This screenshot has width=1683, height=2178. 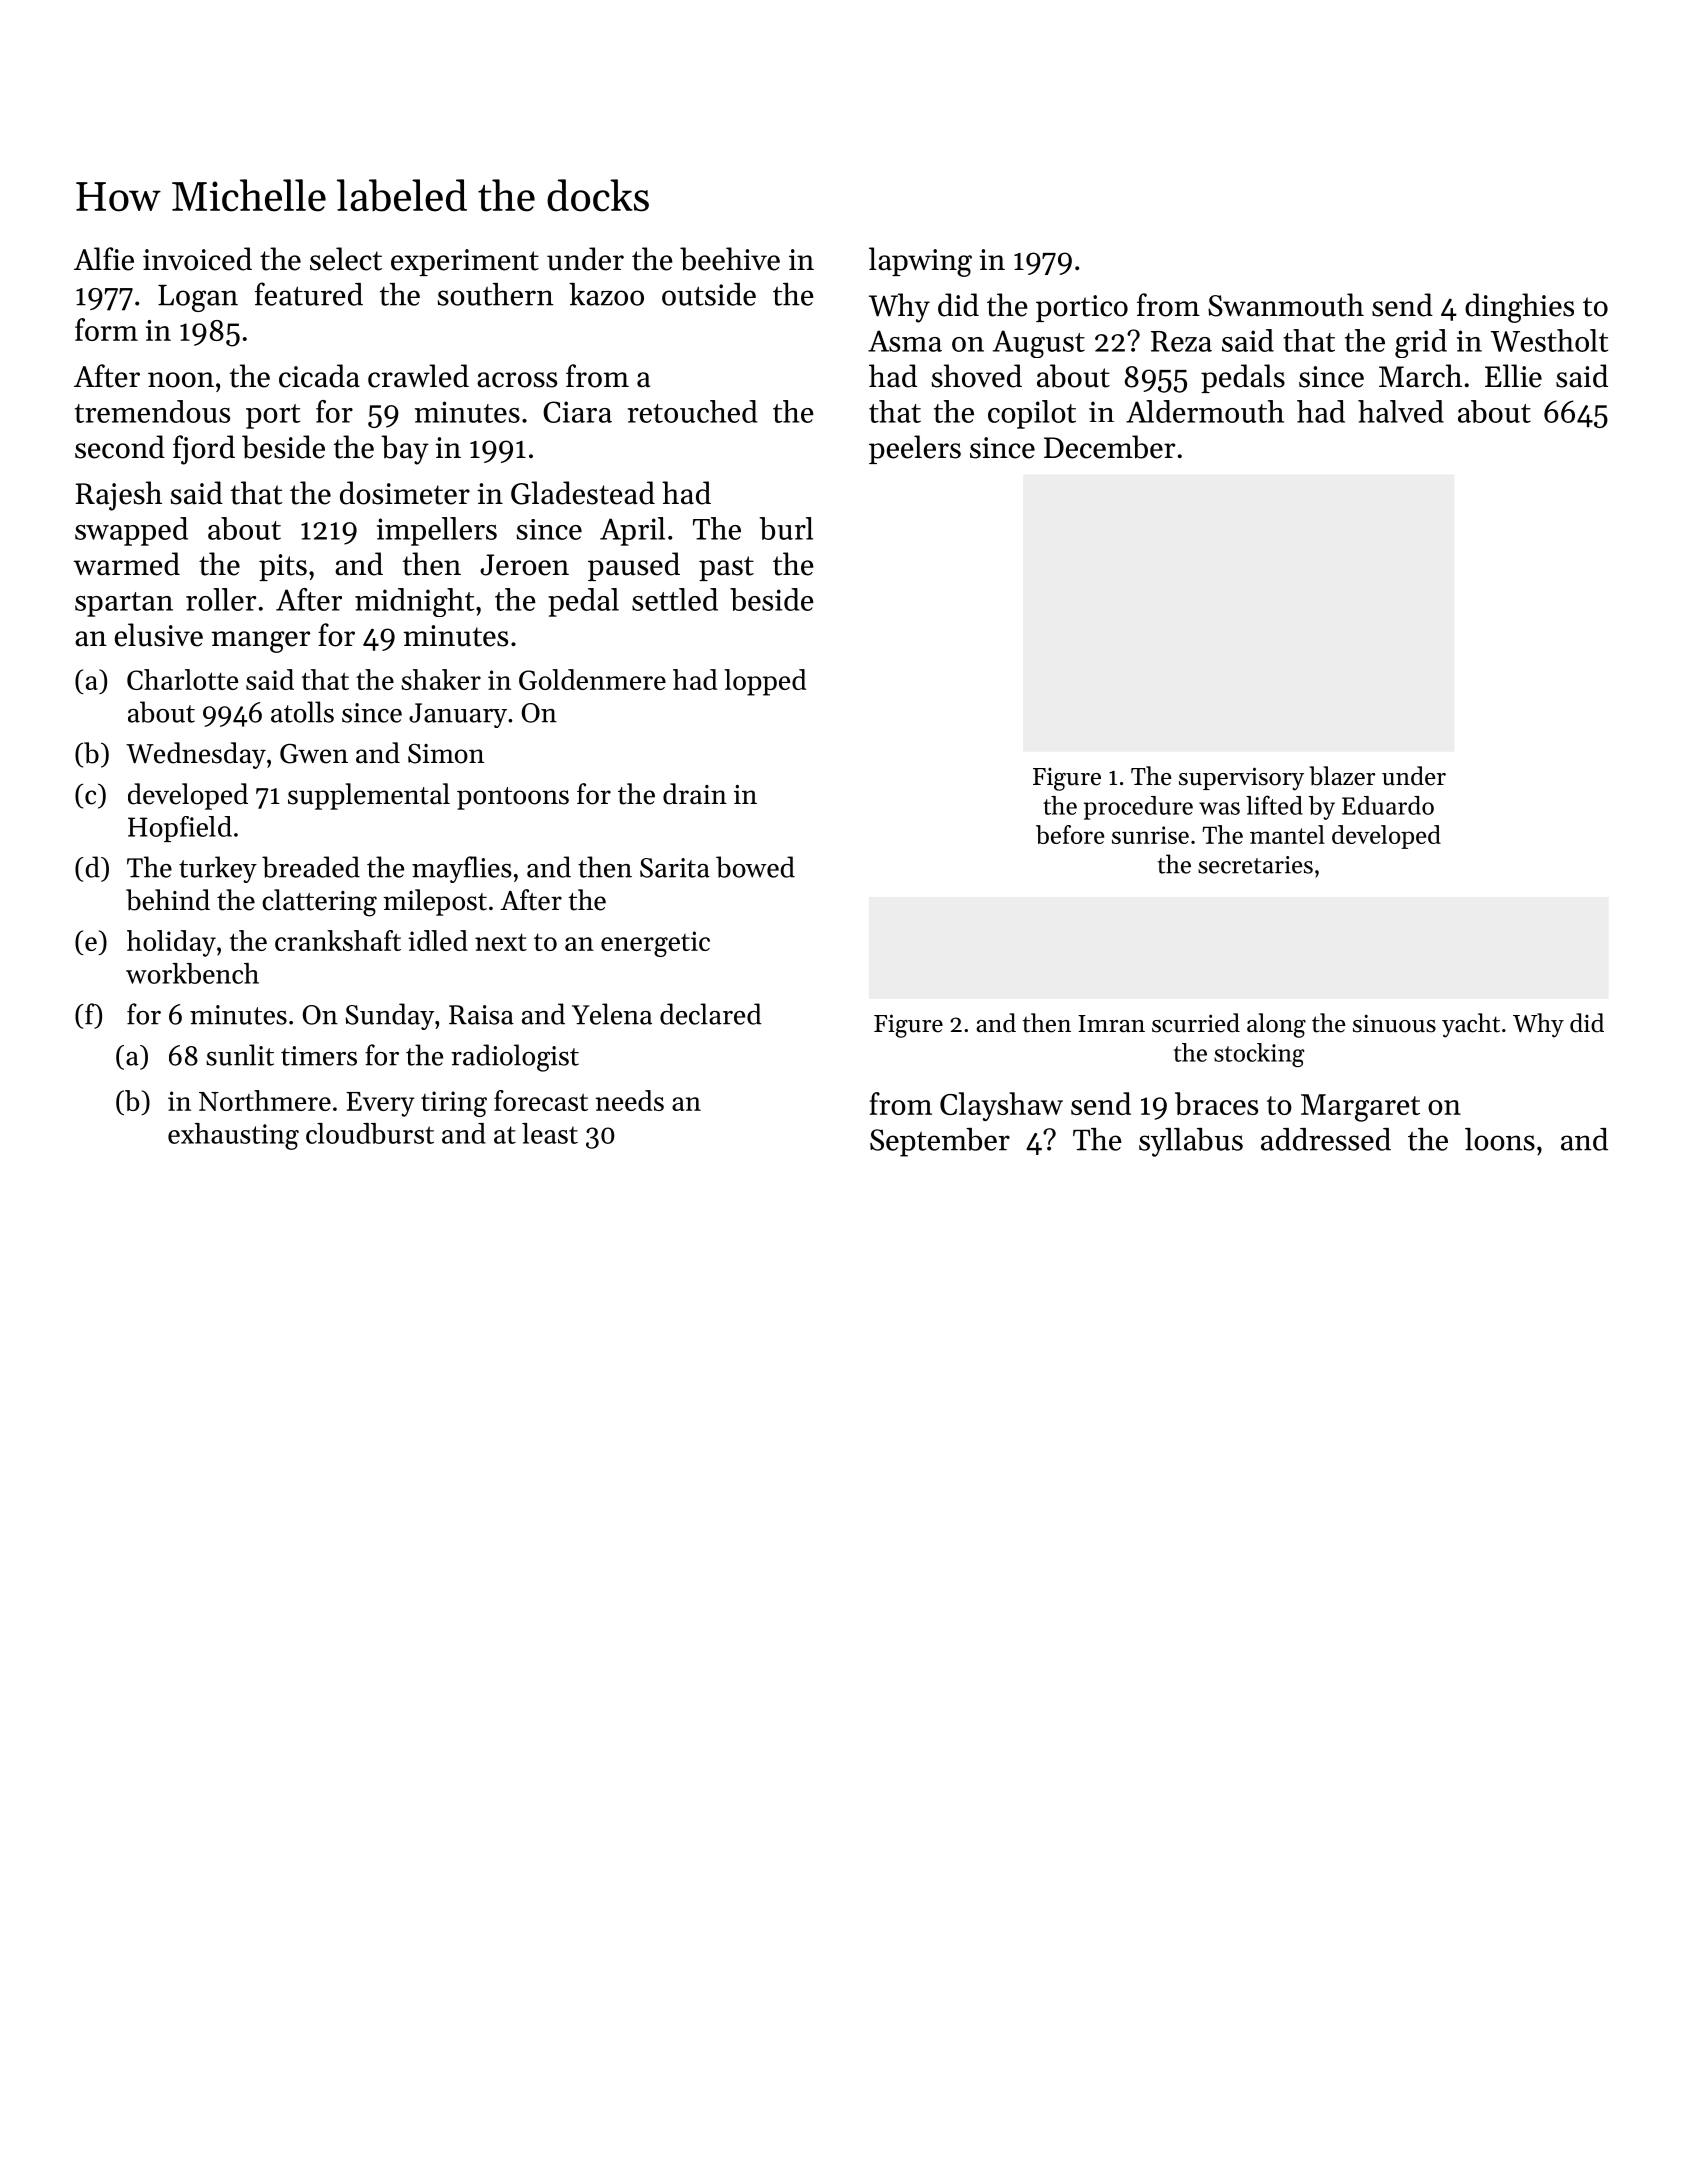 What do you see at coordinates (414, 602) in the screenshot?
I see `midnight` at bounding box center [414, 602].
